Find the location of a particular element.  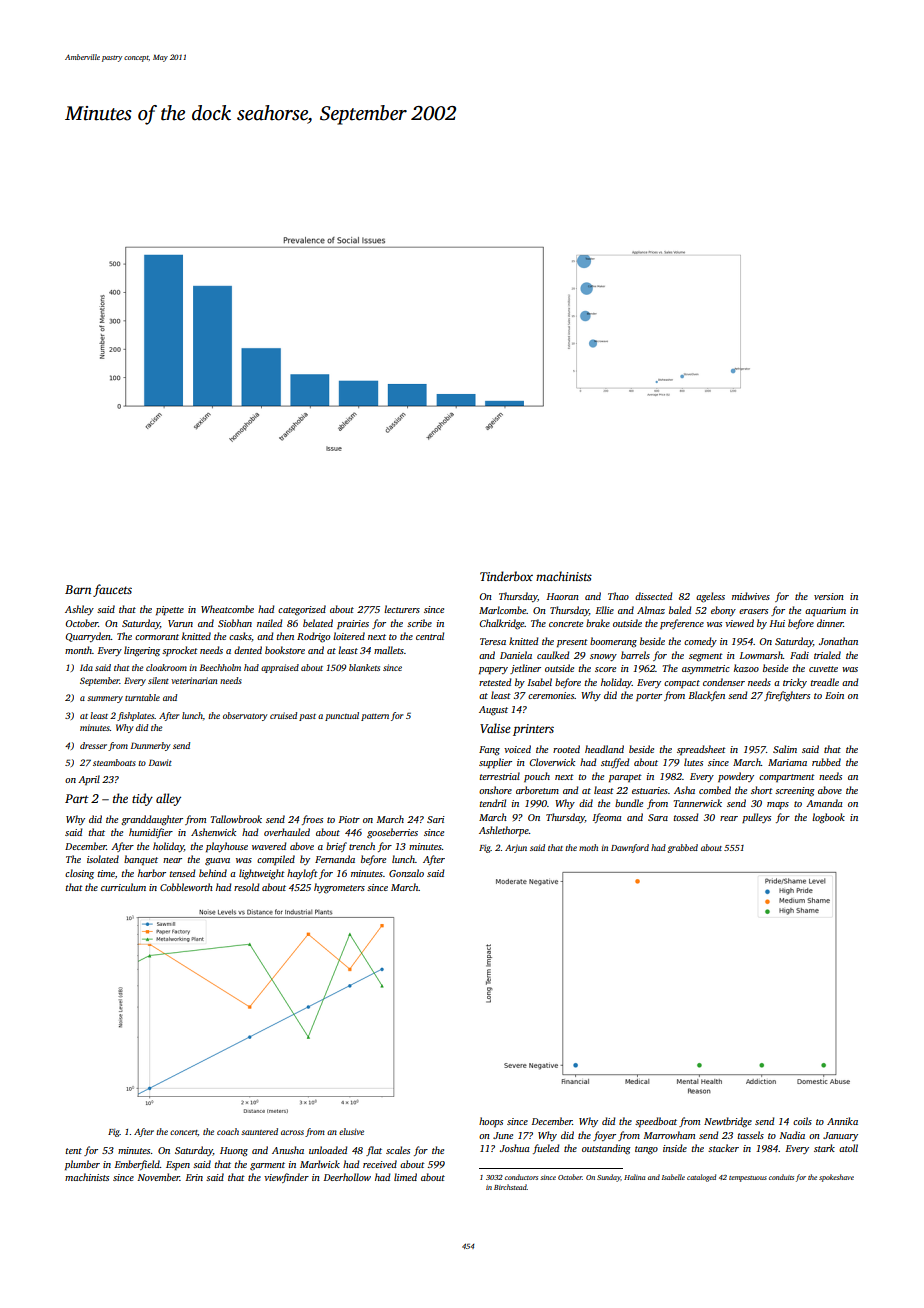

arboretum is located at coordinates (537, 790).
